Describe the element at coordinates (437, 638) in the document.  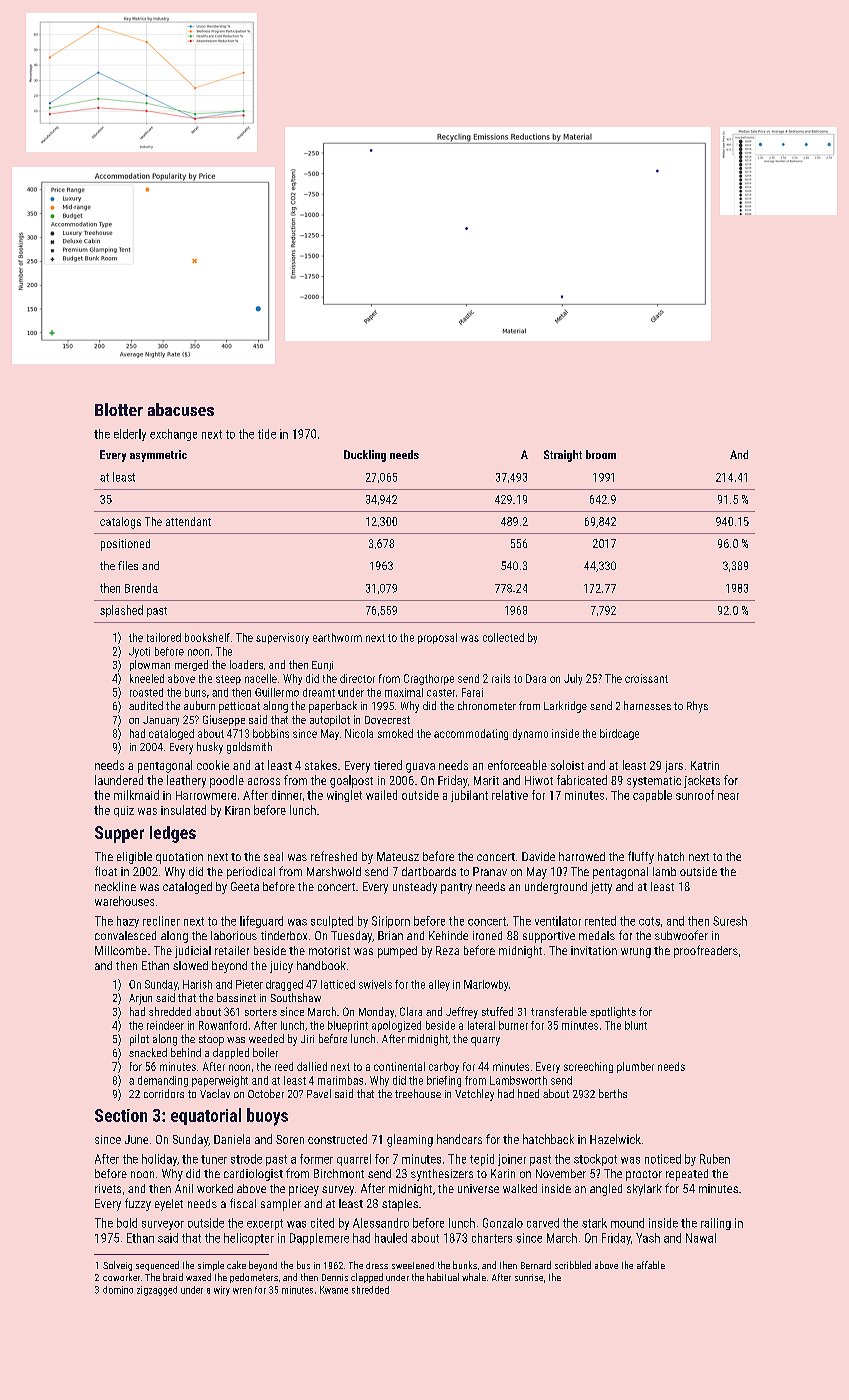
I see `proposal` at that location.
